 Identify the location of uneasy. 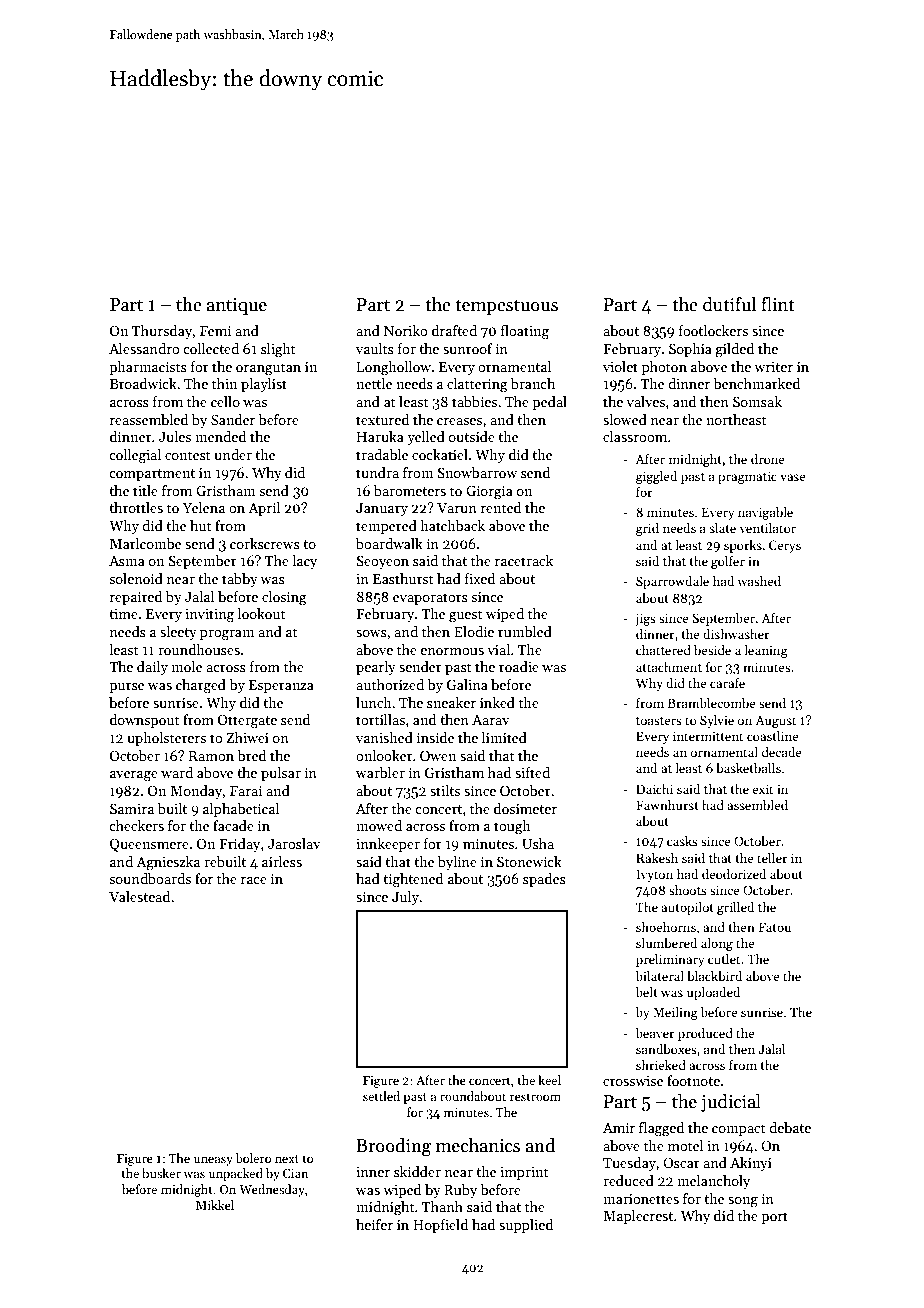
(213, 1161).
